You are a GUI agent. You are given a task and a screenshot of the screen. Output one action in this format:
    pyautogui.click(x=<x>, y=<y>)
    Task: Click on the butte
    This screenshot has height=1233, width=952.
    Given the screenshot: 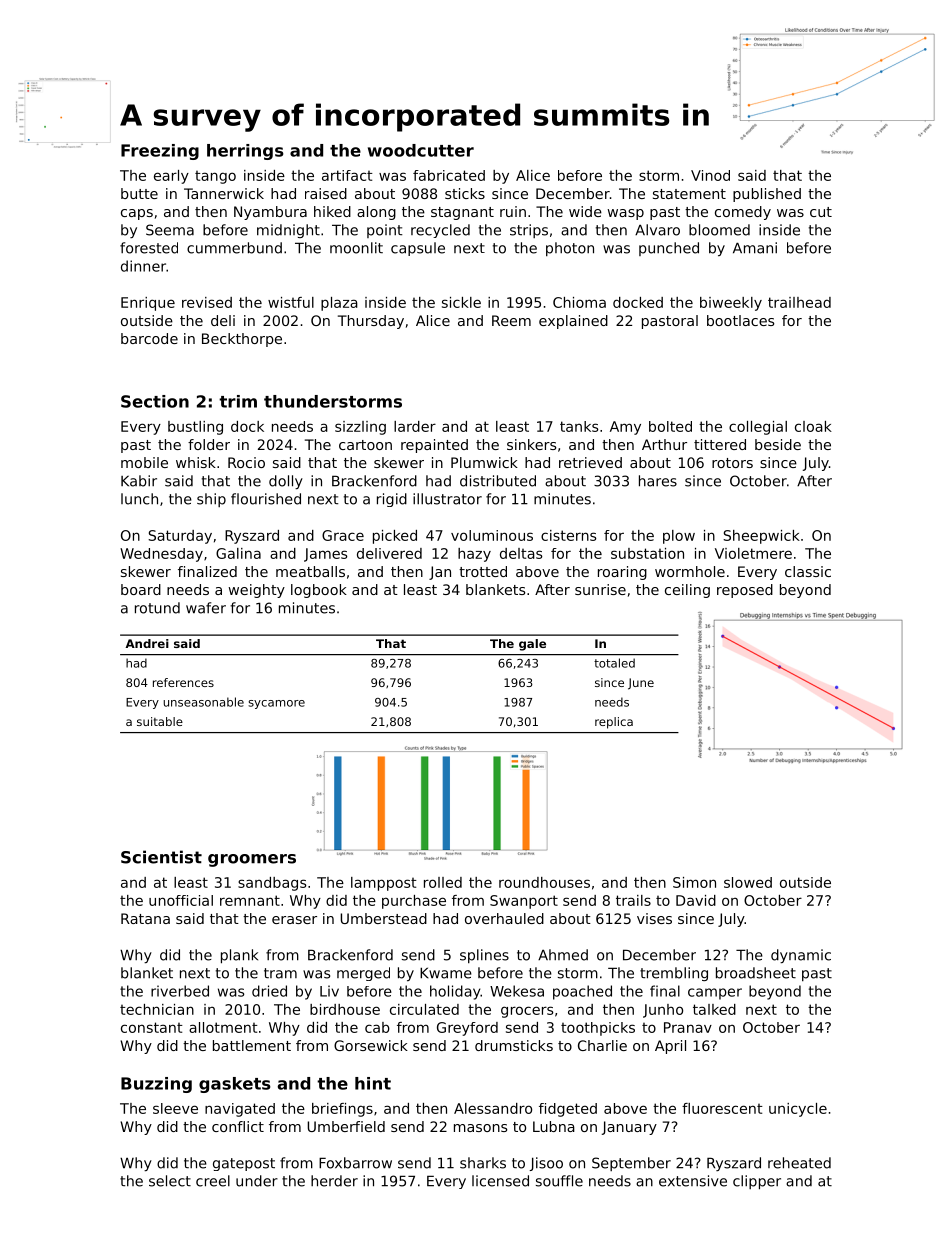 What is the action you would take?
    pyautogui.click(x=139, y=193)
